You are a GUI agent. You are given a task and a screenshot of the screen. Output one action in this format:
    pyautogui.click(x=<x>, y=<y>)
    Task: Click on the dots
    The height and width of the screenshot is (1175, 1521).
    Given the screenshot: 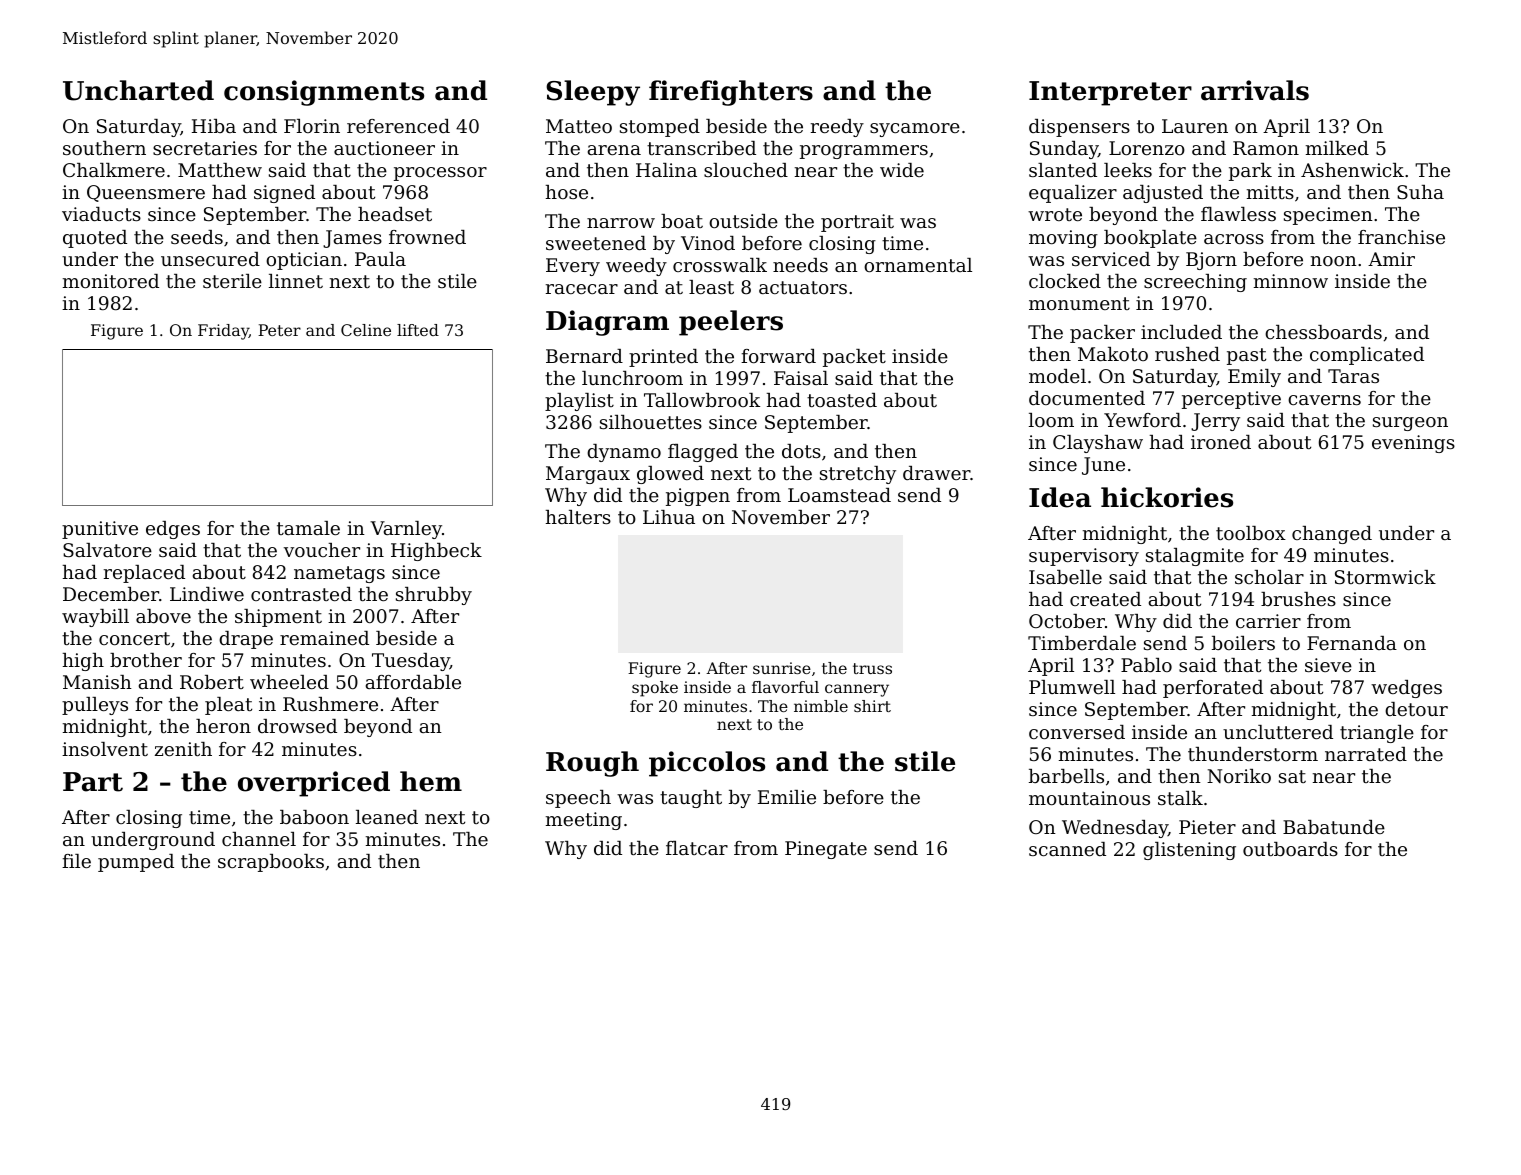 What is the action you would take?
    pyautogui.click(x=801, y=451)
